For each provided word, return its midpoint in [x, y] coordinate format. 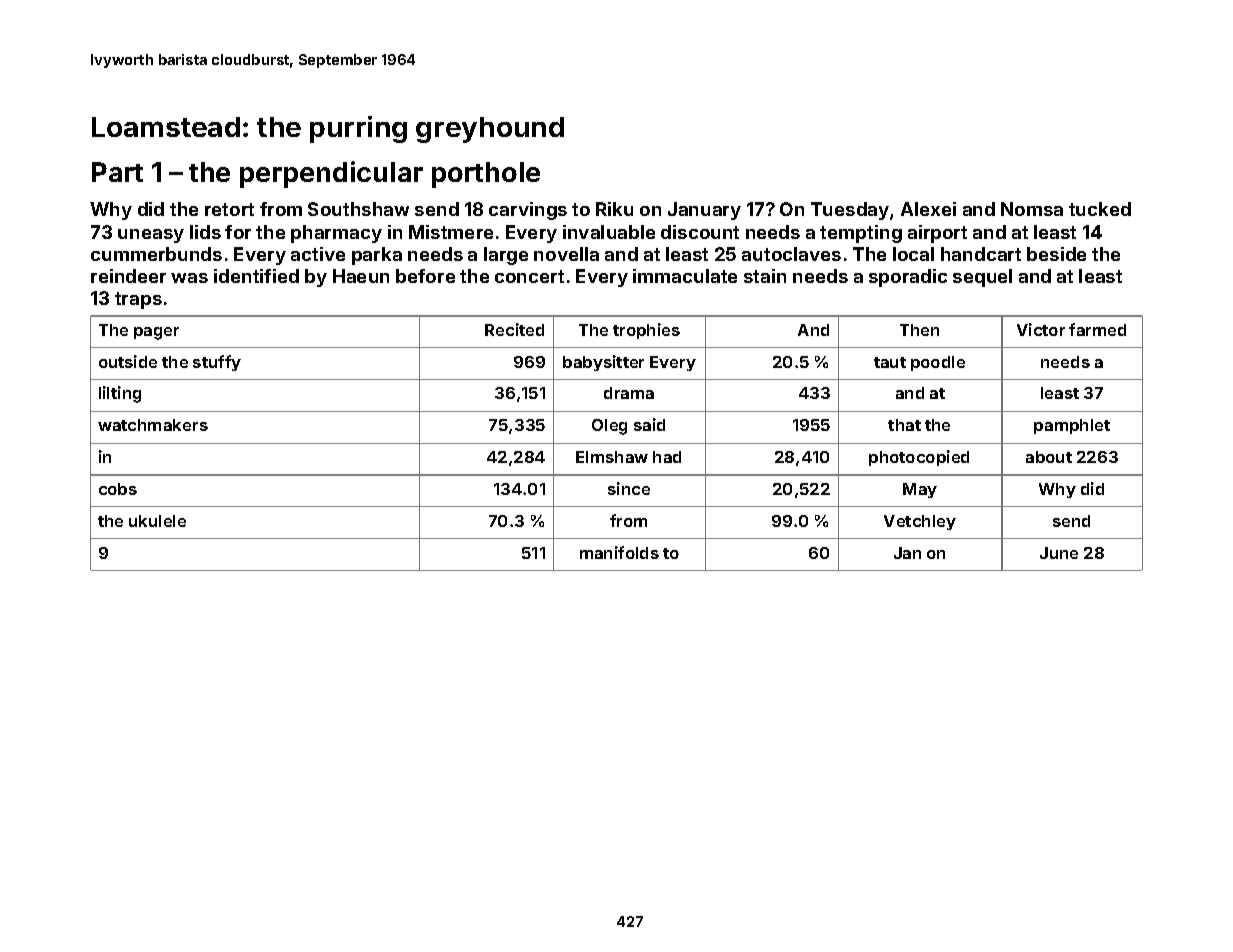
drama [629, 393]
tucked [1100, 209]
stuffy [217, 363]
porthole [486, 175]
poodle [938, 363]
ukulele [157, 521]
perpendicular [331, 174]
